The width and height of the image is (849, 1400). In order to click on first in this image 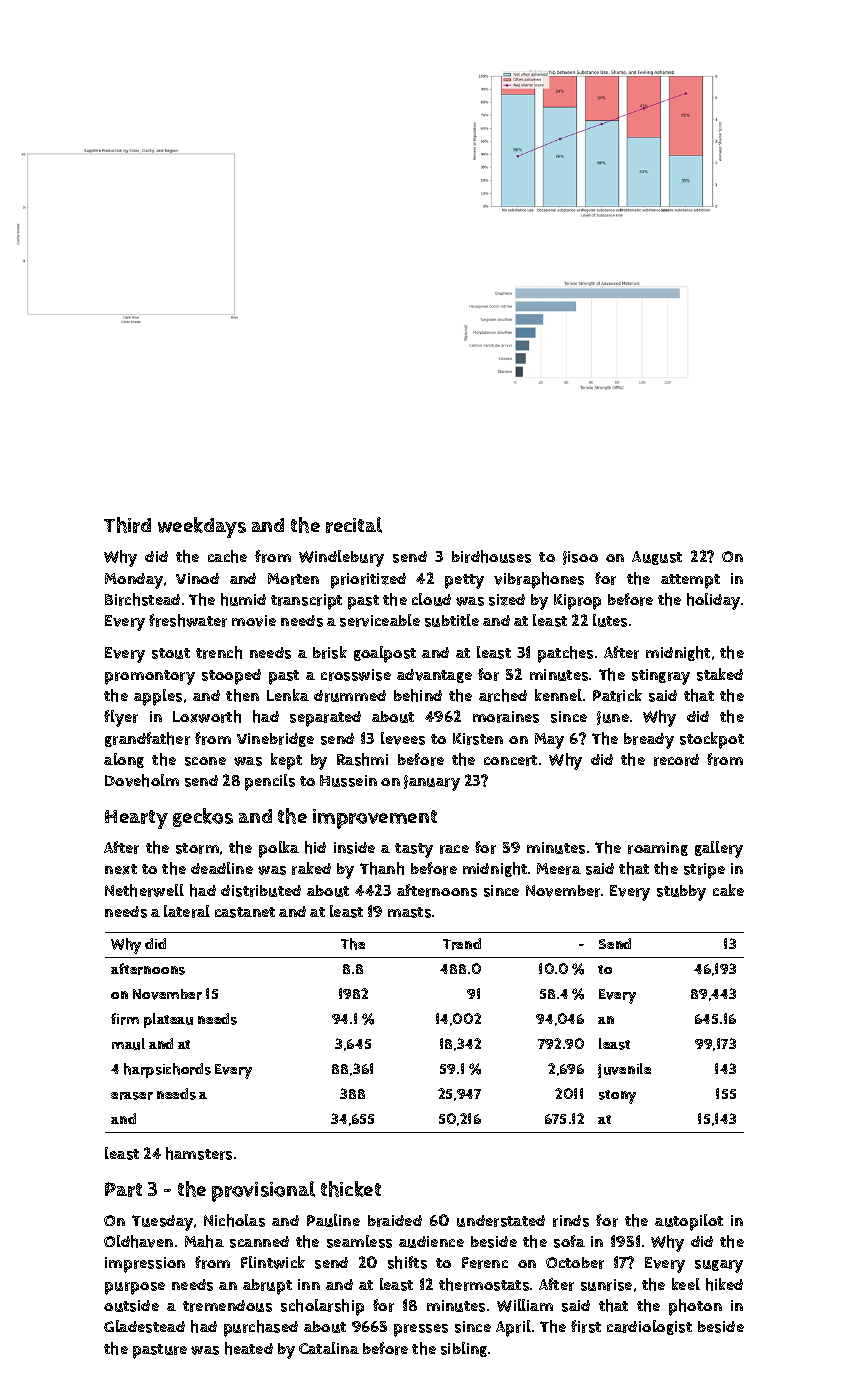, I will do `click(586, 1326)`.
